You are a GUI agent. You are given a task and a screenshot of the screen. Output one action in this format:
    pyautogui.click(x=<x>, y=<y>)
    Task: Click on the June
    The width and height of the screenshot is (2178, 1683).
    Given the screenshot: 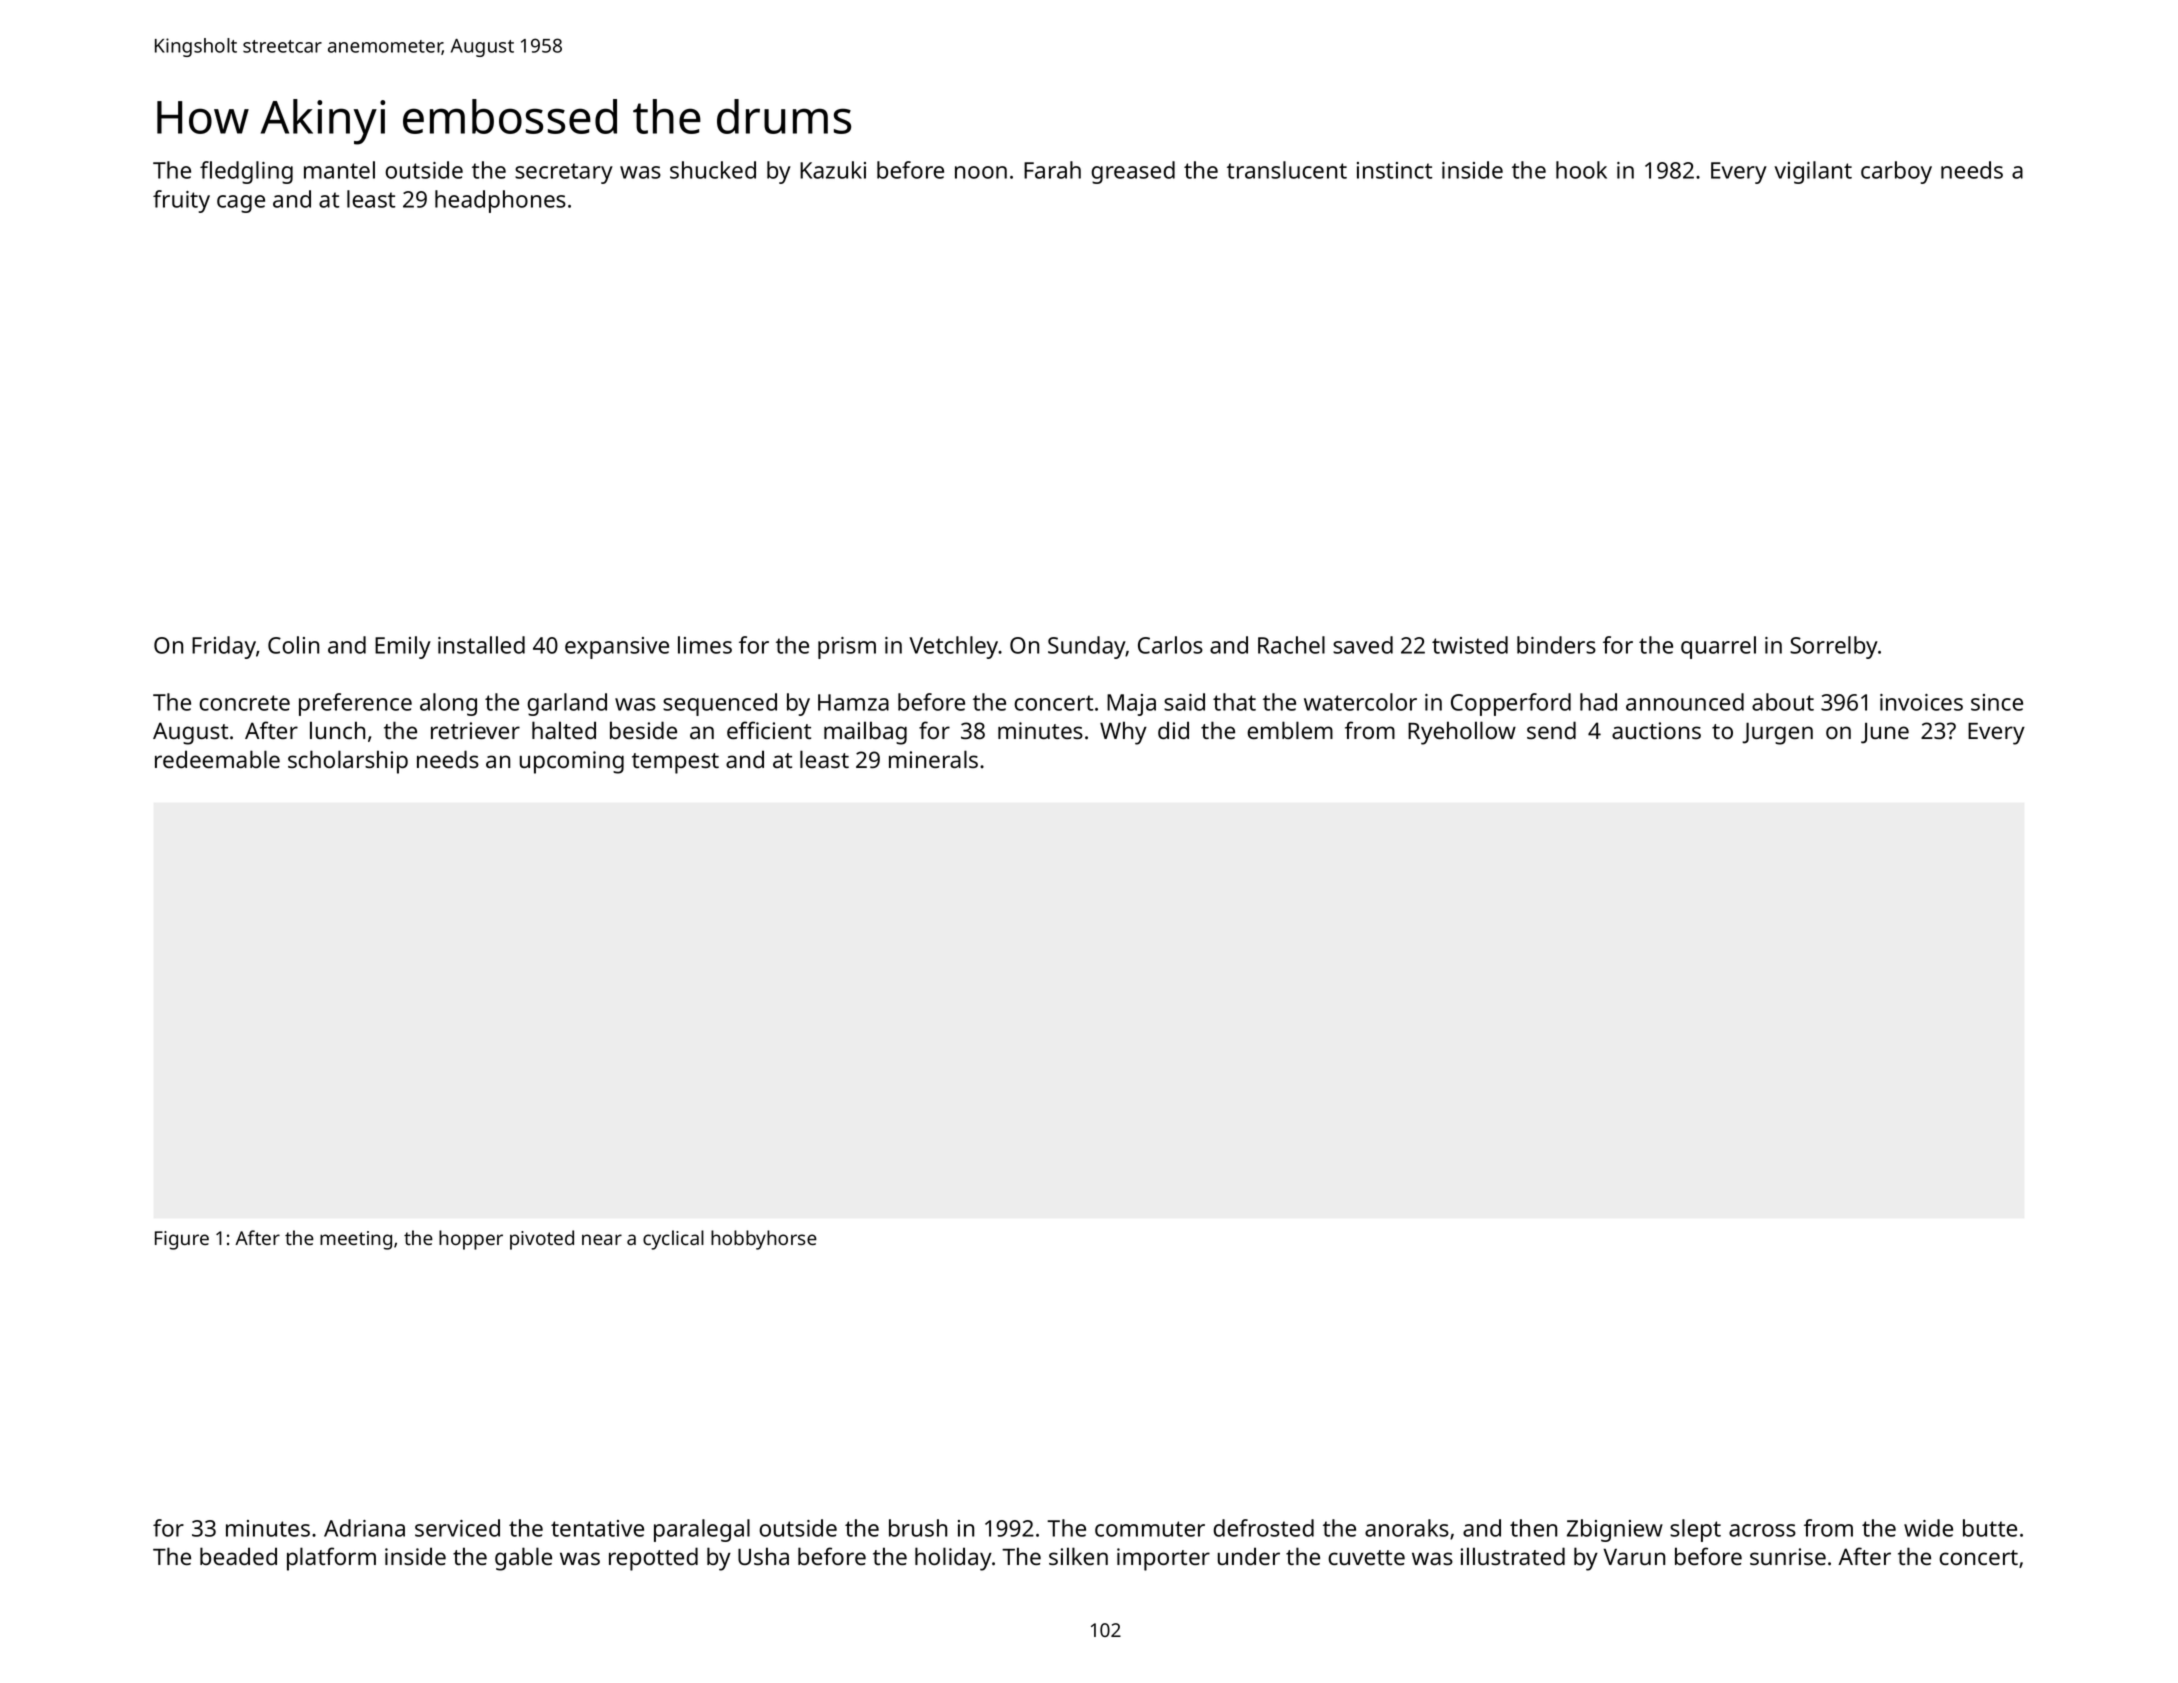 What is the action you would take?
    pyautogui.click(x=1885, y=733)
